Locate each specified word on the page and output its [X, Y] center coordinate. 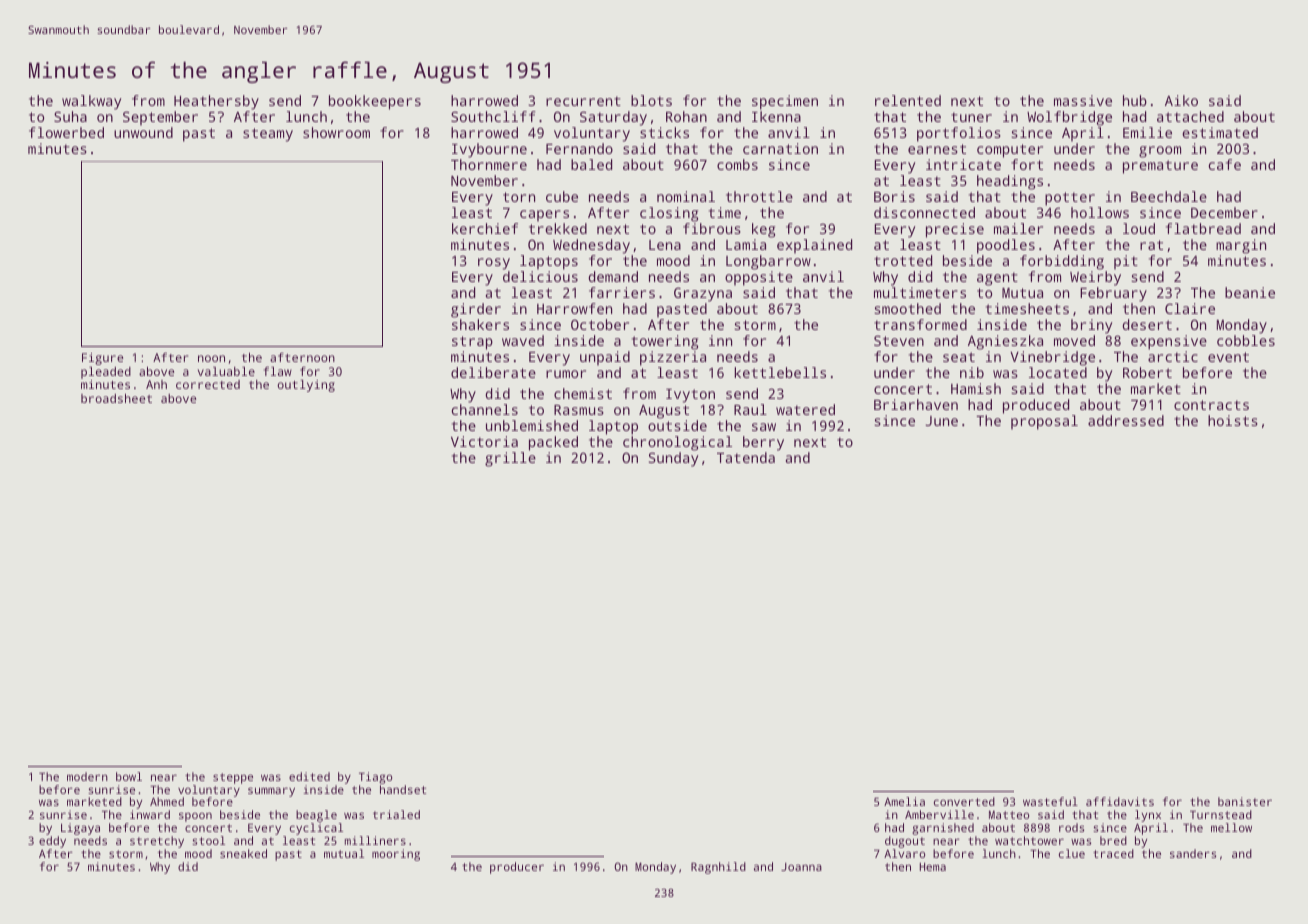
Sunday [673, 459]
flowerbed [66, 132]
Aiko [1181, 100]
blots [651, 100]
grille [510, 459]
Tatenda [746, 457]
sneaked [243, 853]
